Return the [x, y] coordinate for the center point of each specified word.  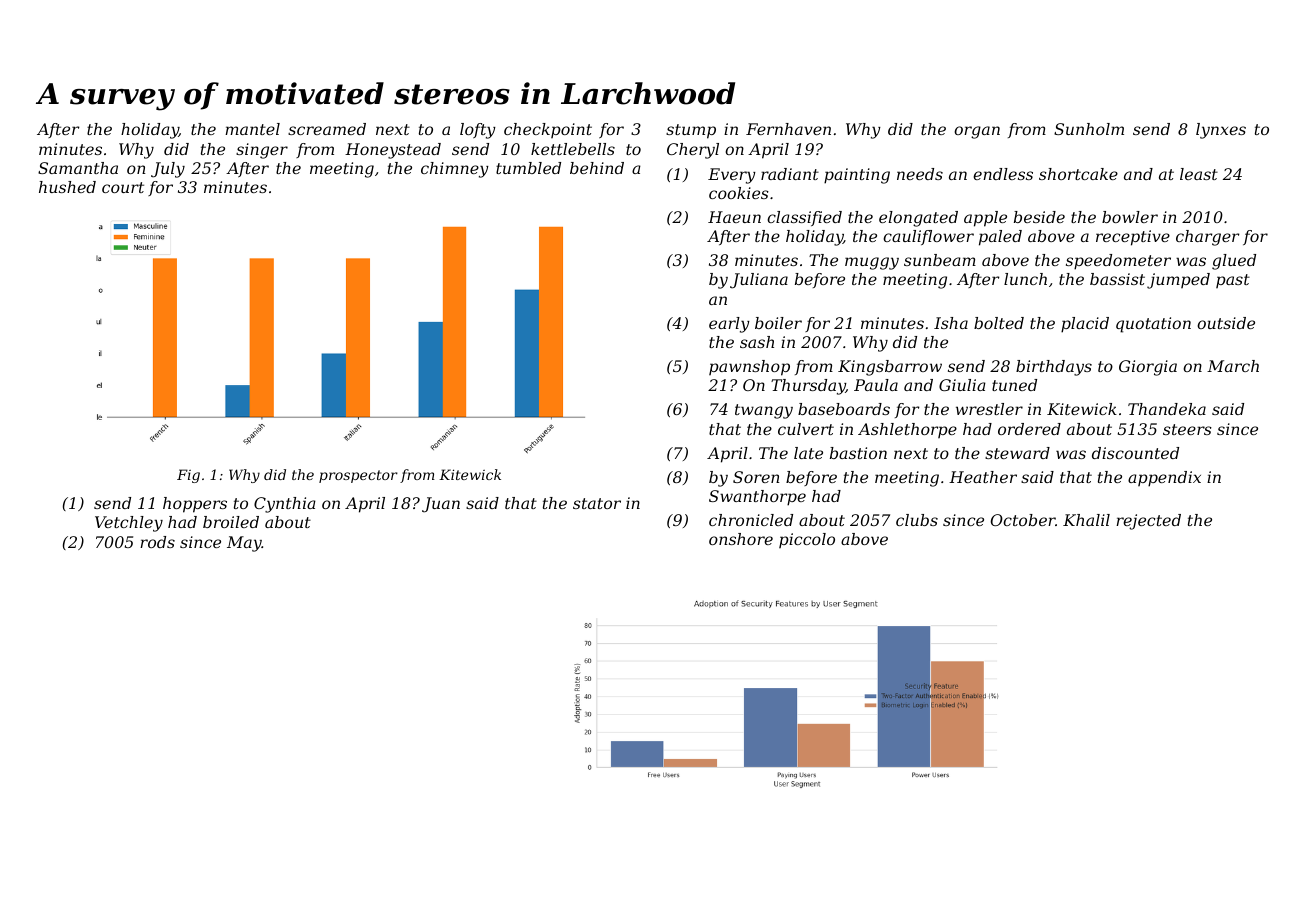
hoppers [195, 505]
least [1199, 174]
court [123, 187]
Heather [983, 477]
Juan [441, 505]
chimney [455, 170]
